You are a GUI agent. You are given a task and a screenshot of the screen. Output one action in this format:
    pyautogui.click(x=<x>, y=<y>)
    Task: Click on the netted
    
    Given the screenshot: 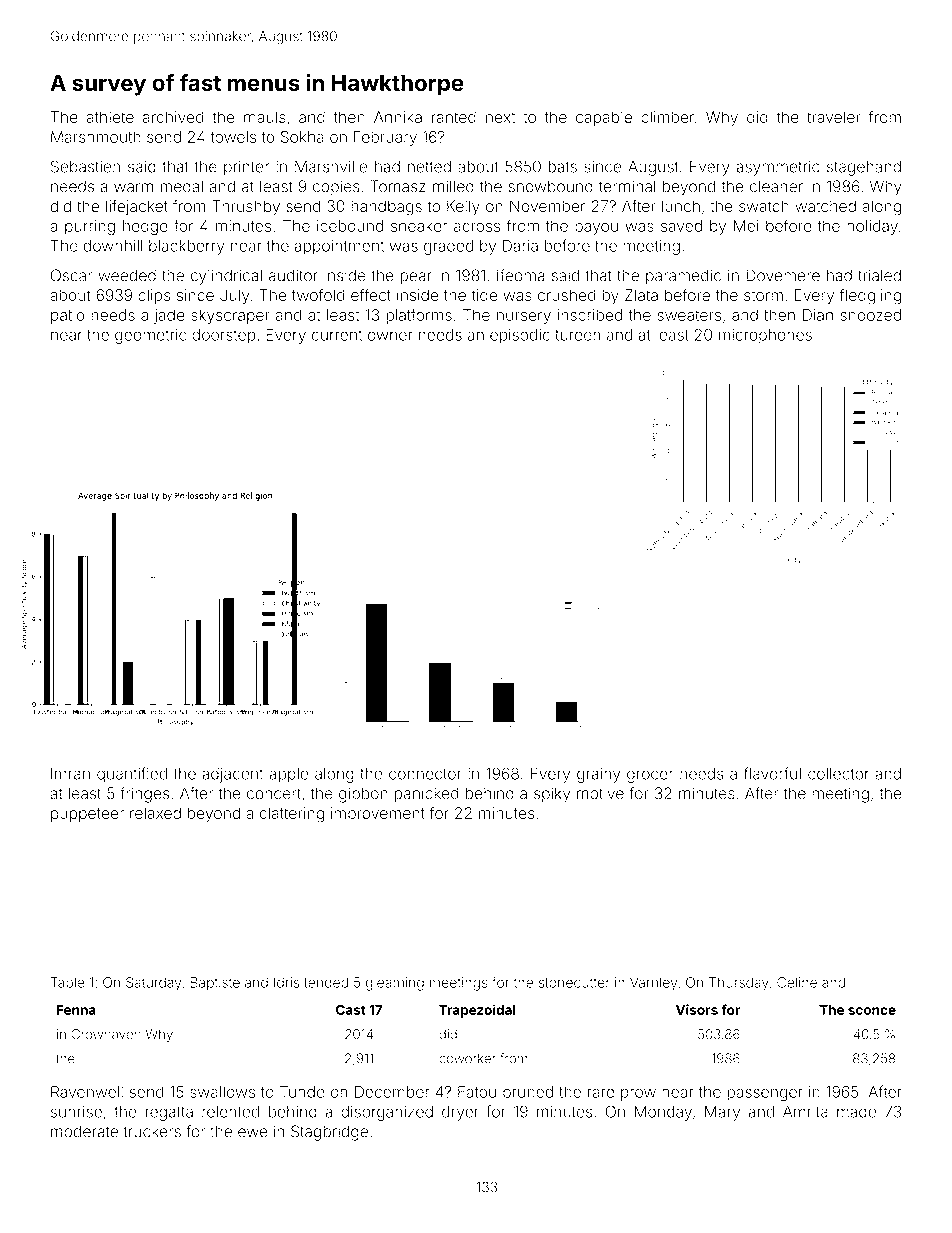 What is the action you would take?
    pyautogui.click(x=429, y=167)
